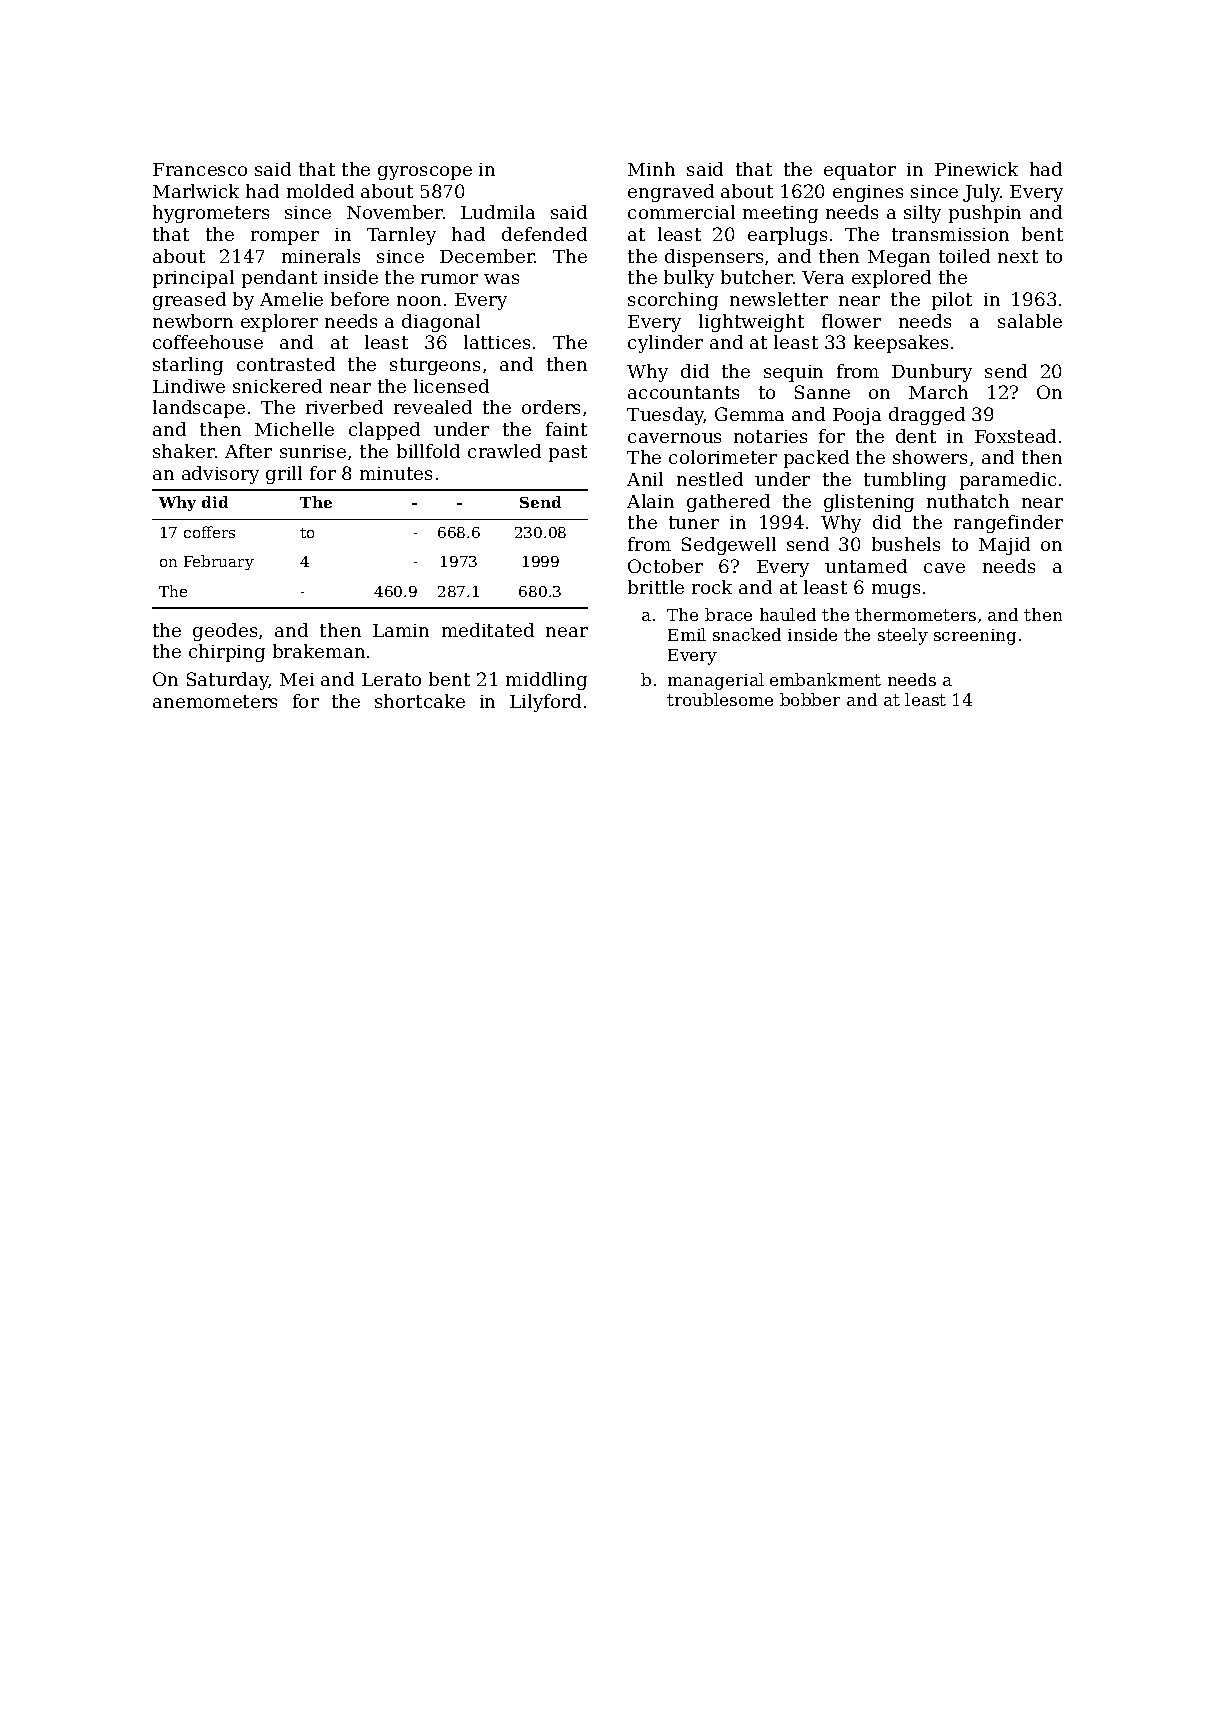  I want to click on Alain, so click(650, 501).
